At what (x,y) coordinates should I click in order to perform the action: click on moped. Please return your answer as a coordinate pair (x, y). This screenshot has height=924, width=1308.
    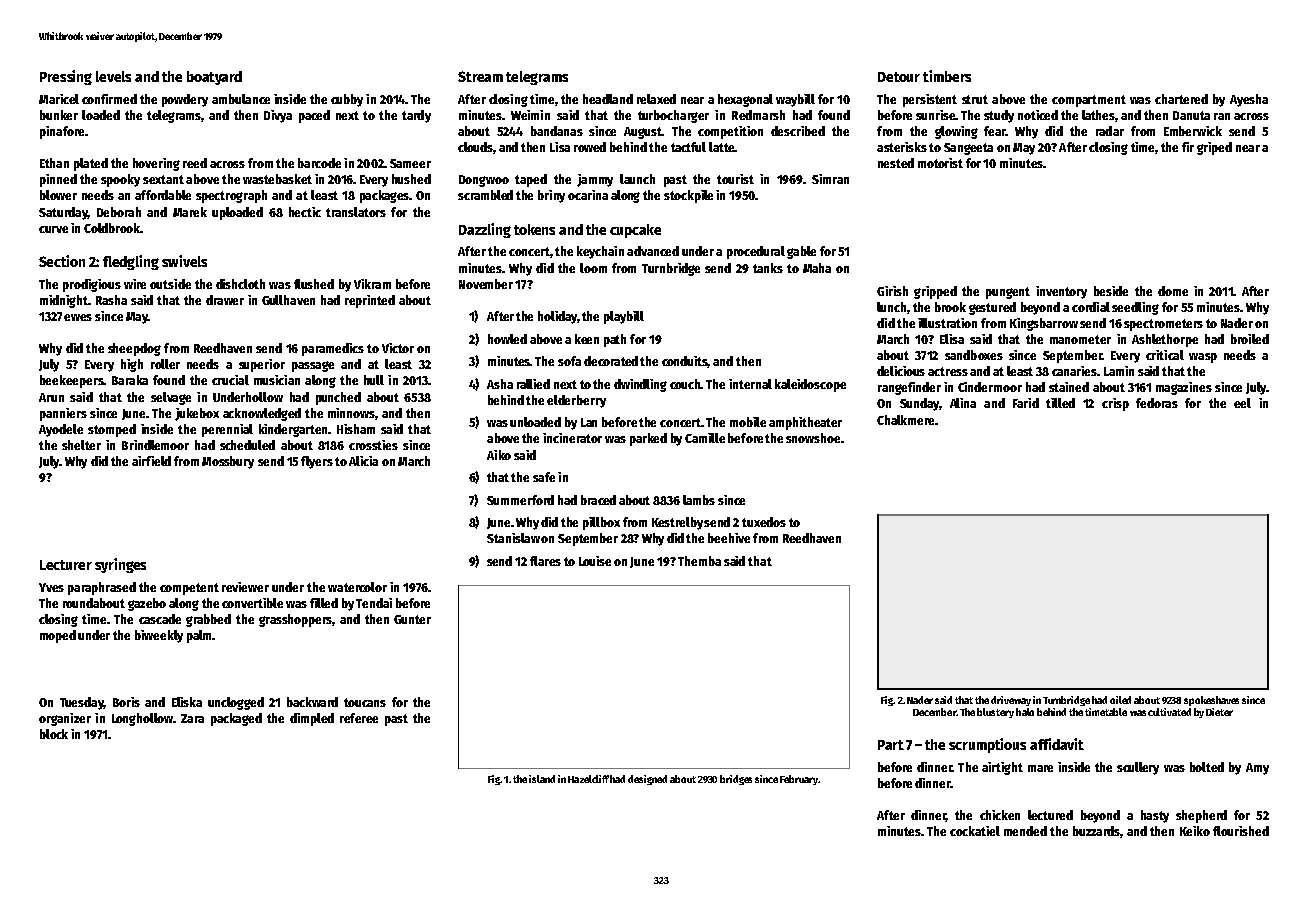
    Looking at the image, I should click on (58, 636).
